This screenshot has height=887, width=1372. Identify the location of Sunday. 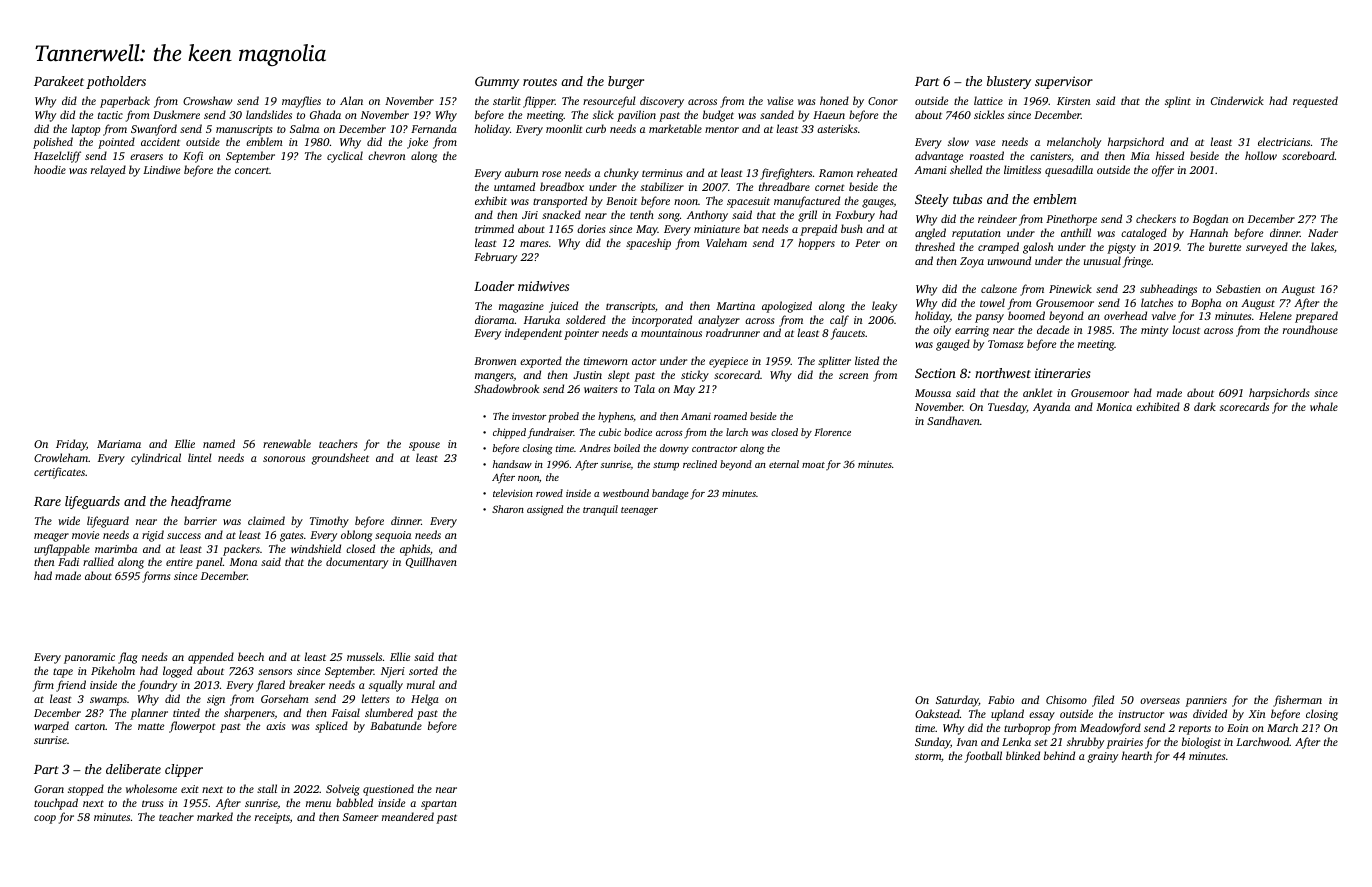
(932, 743).
